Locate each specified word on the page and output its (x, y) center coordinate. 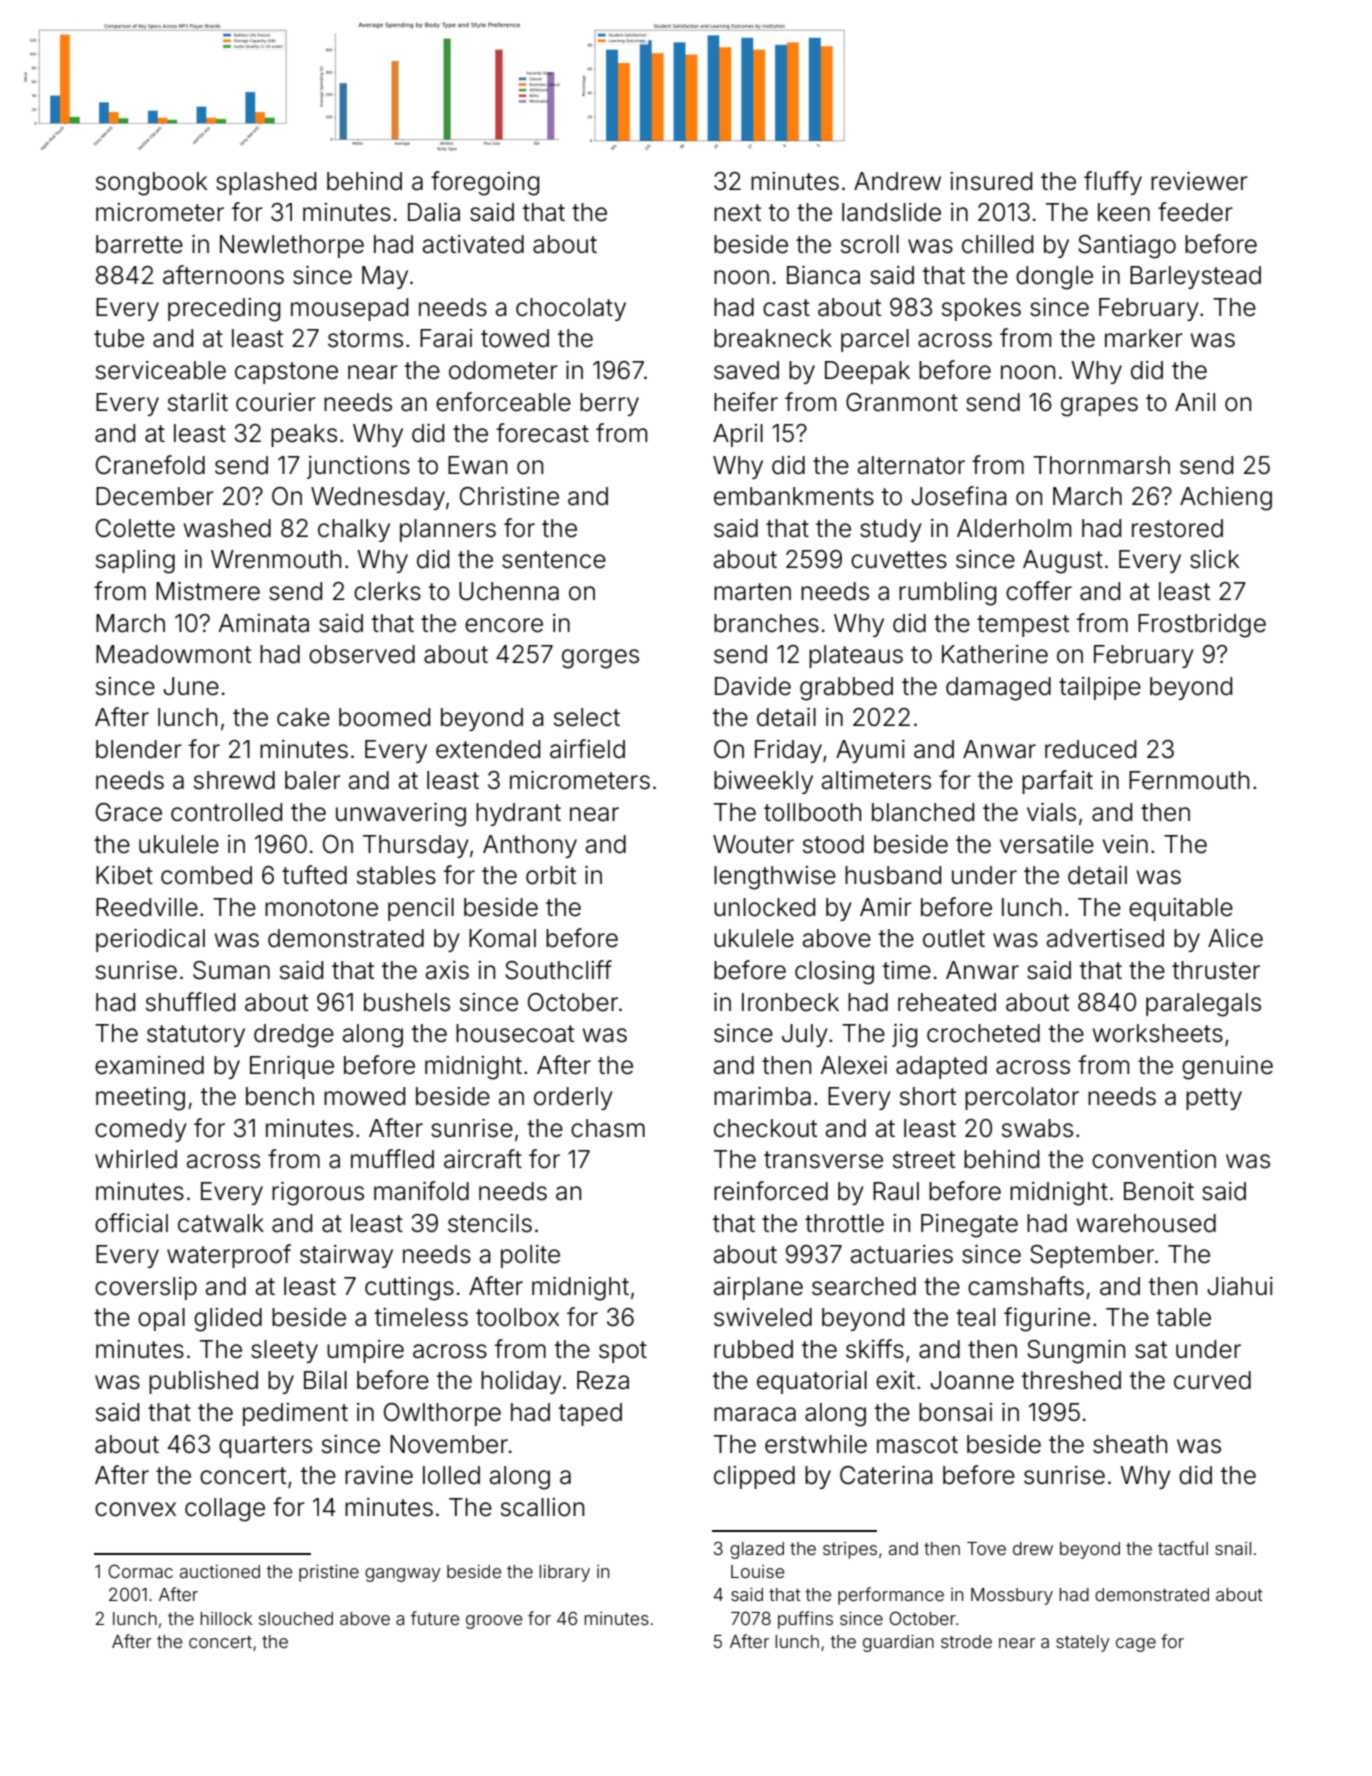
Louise (757, 1571)
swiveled (763, 1317)
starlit (198, 402)
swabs (1037, 1128)
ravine (379, 1475)
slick (1215, 559)
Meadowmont (173, 654)
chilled (997, 244)
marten (752, 592)
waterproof (229, 1256)
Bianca (823, 275)
